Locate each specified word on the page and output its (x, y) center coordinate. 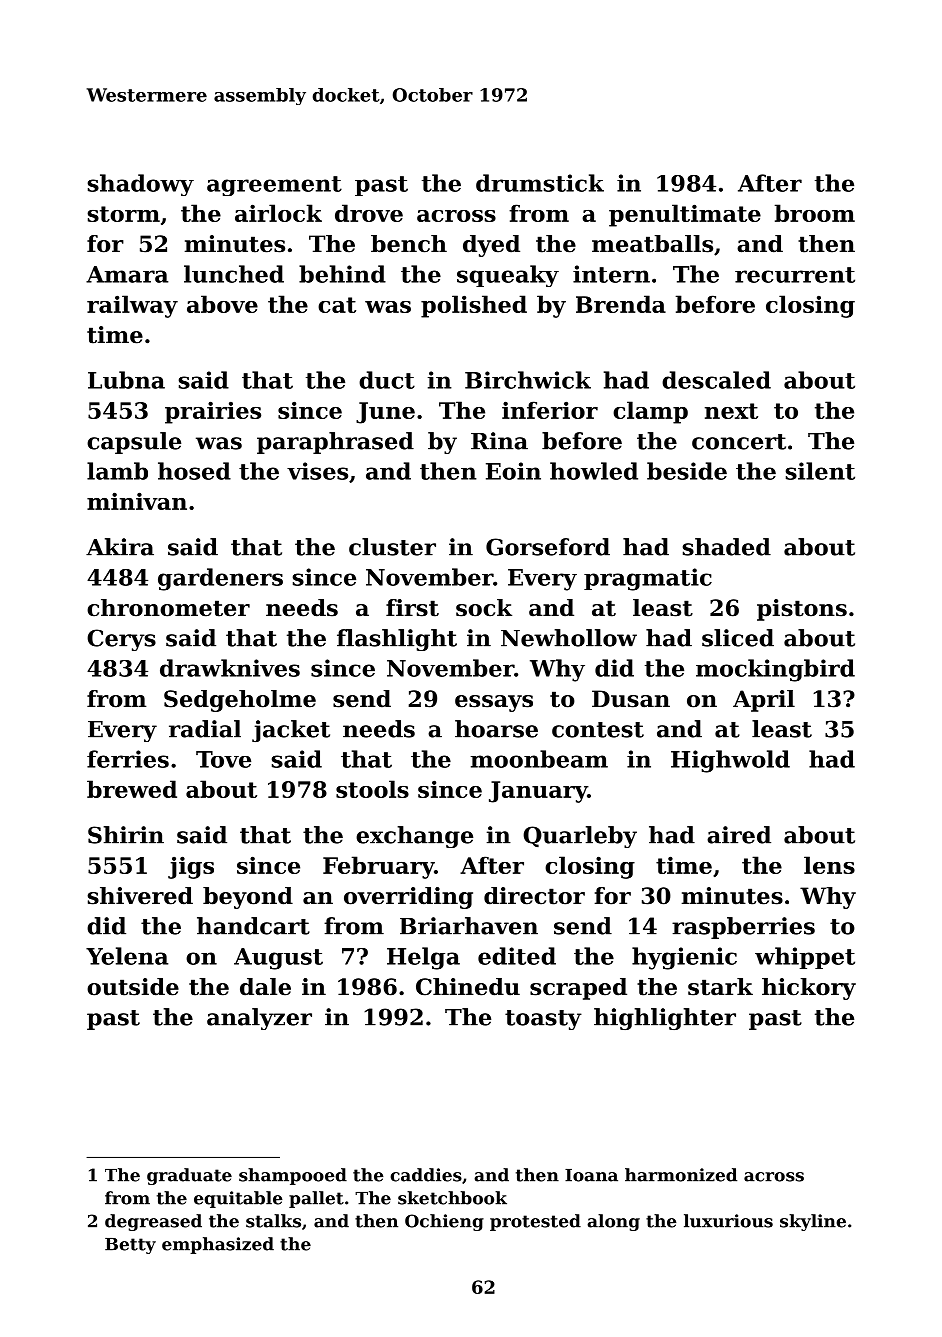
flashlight (397, 640)
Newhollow (569, 638)
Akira (120, 547)
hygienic (684, 958)
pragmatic (648, 579)
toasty (543, 1020)
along (613, 1222)
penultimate (685, 215)
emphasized (218, 1245)
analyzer (259, 1019)
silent (820, 471)
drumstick (540, 183)
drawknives (230, 668)
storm (123, 214)
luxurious (728, 1221)
